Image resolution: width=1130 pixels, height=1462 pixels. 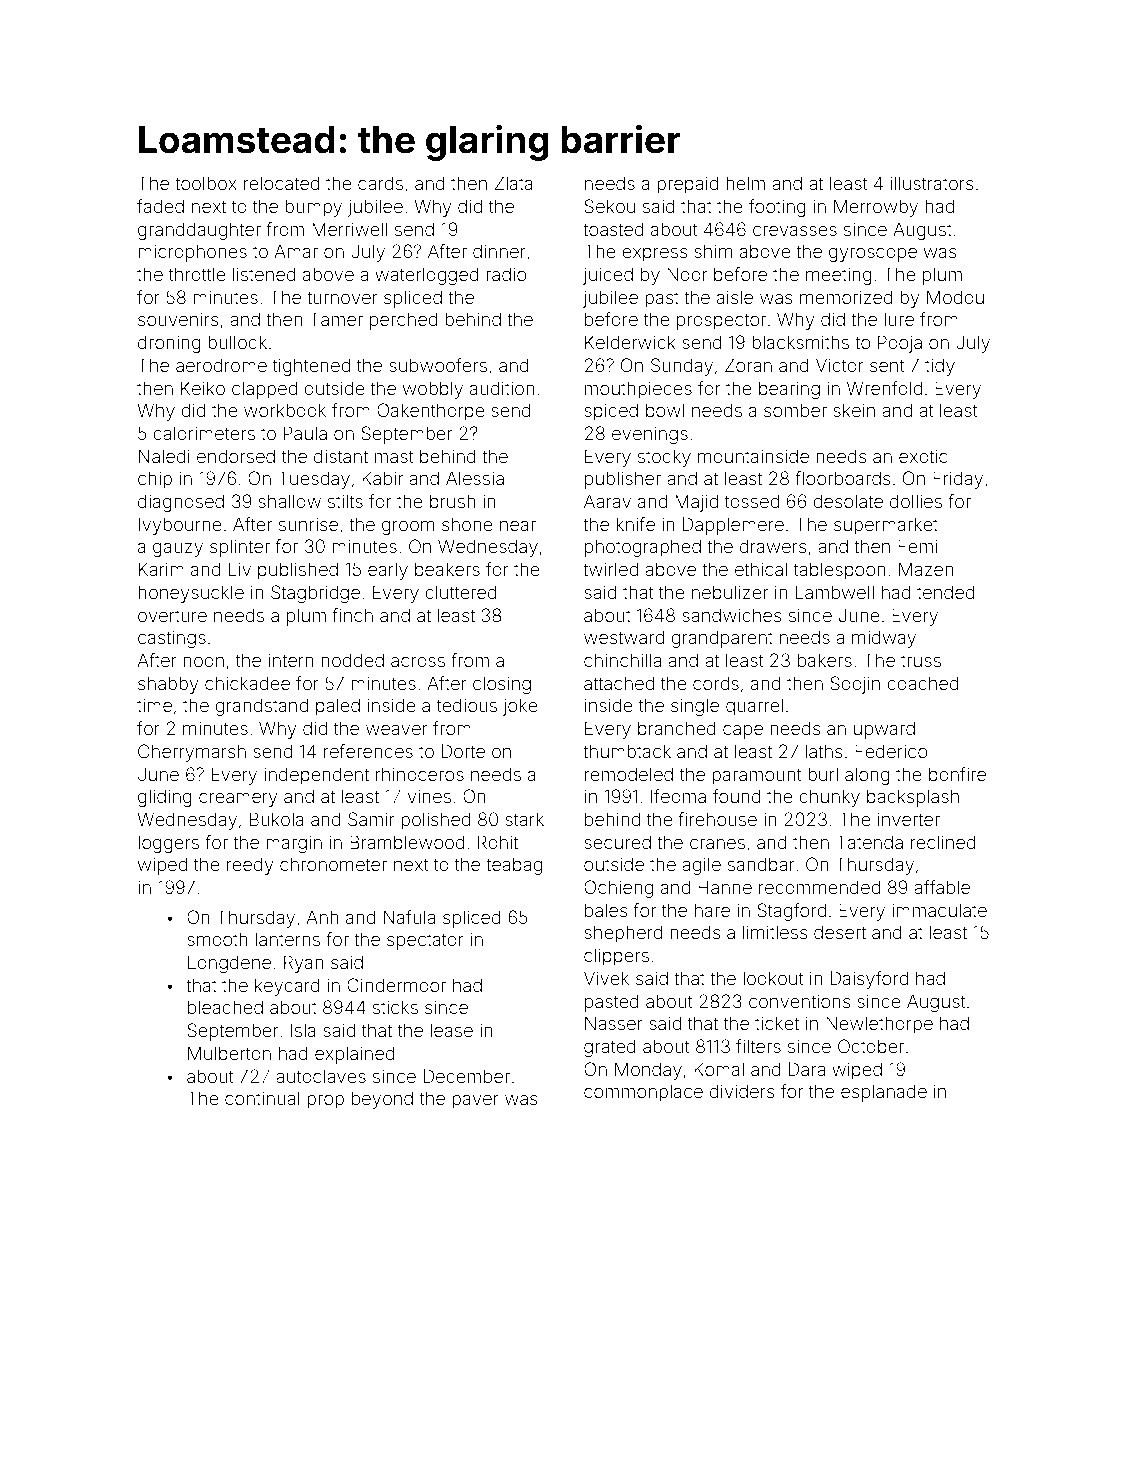 I want to click on paver, so click(x=475, y=1102).
